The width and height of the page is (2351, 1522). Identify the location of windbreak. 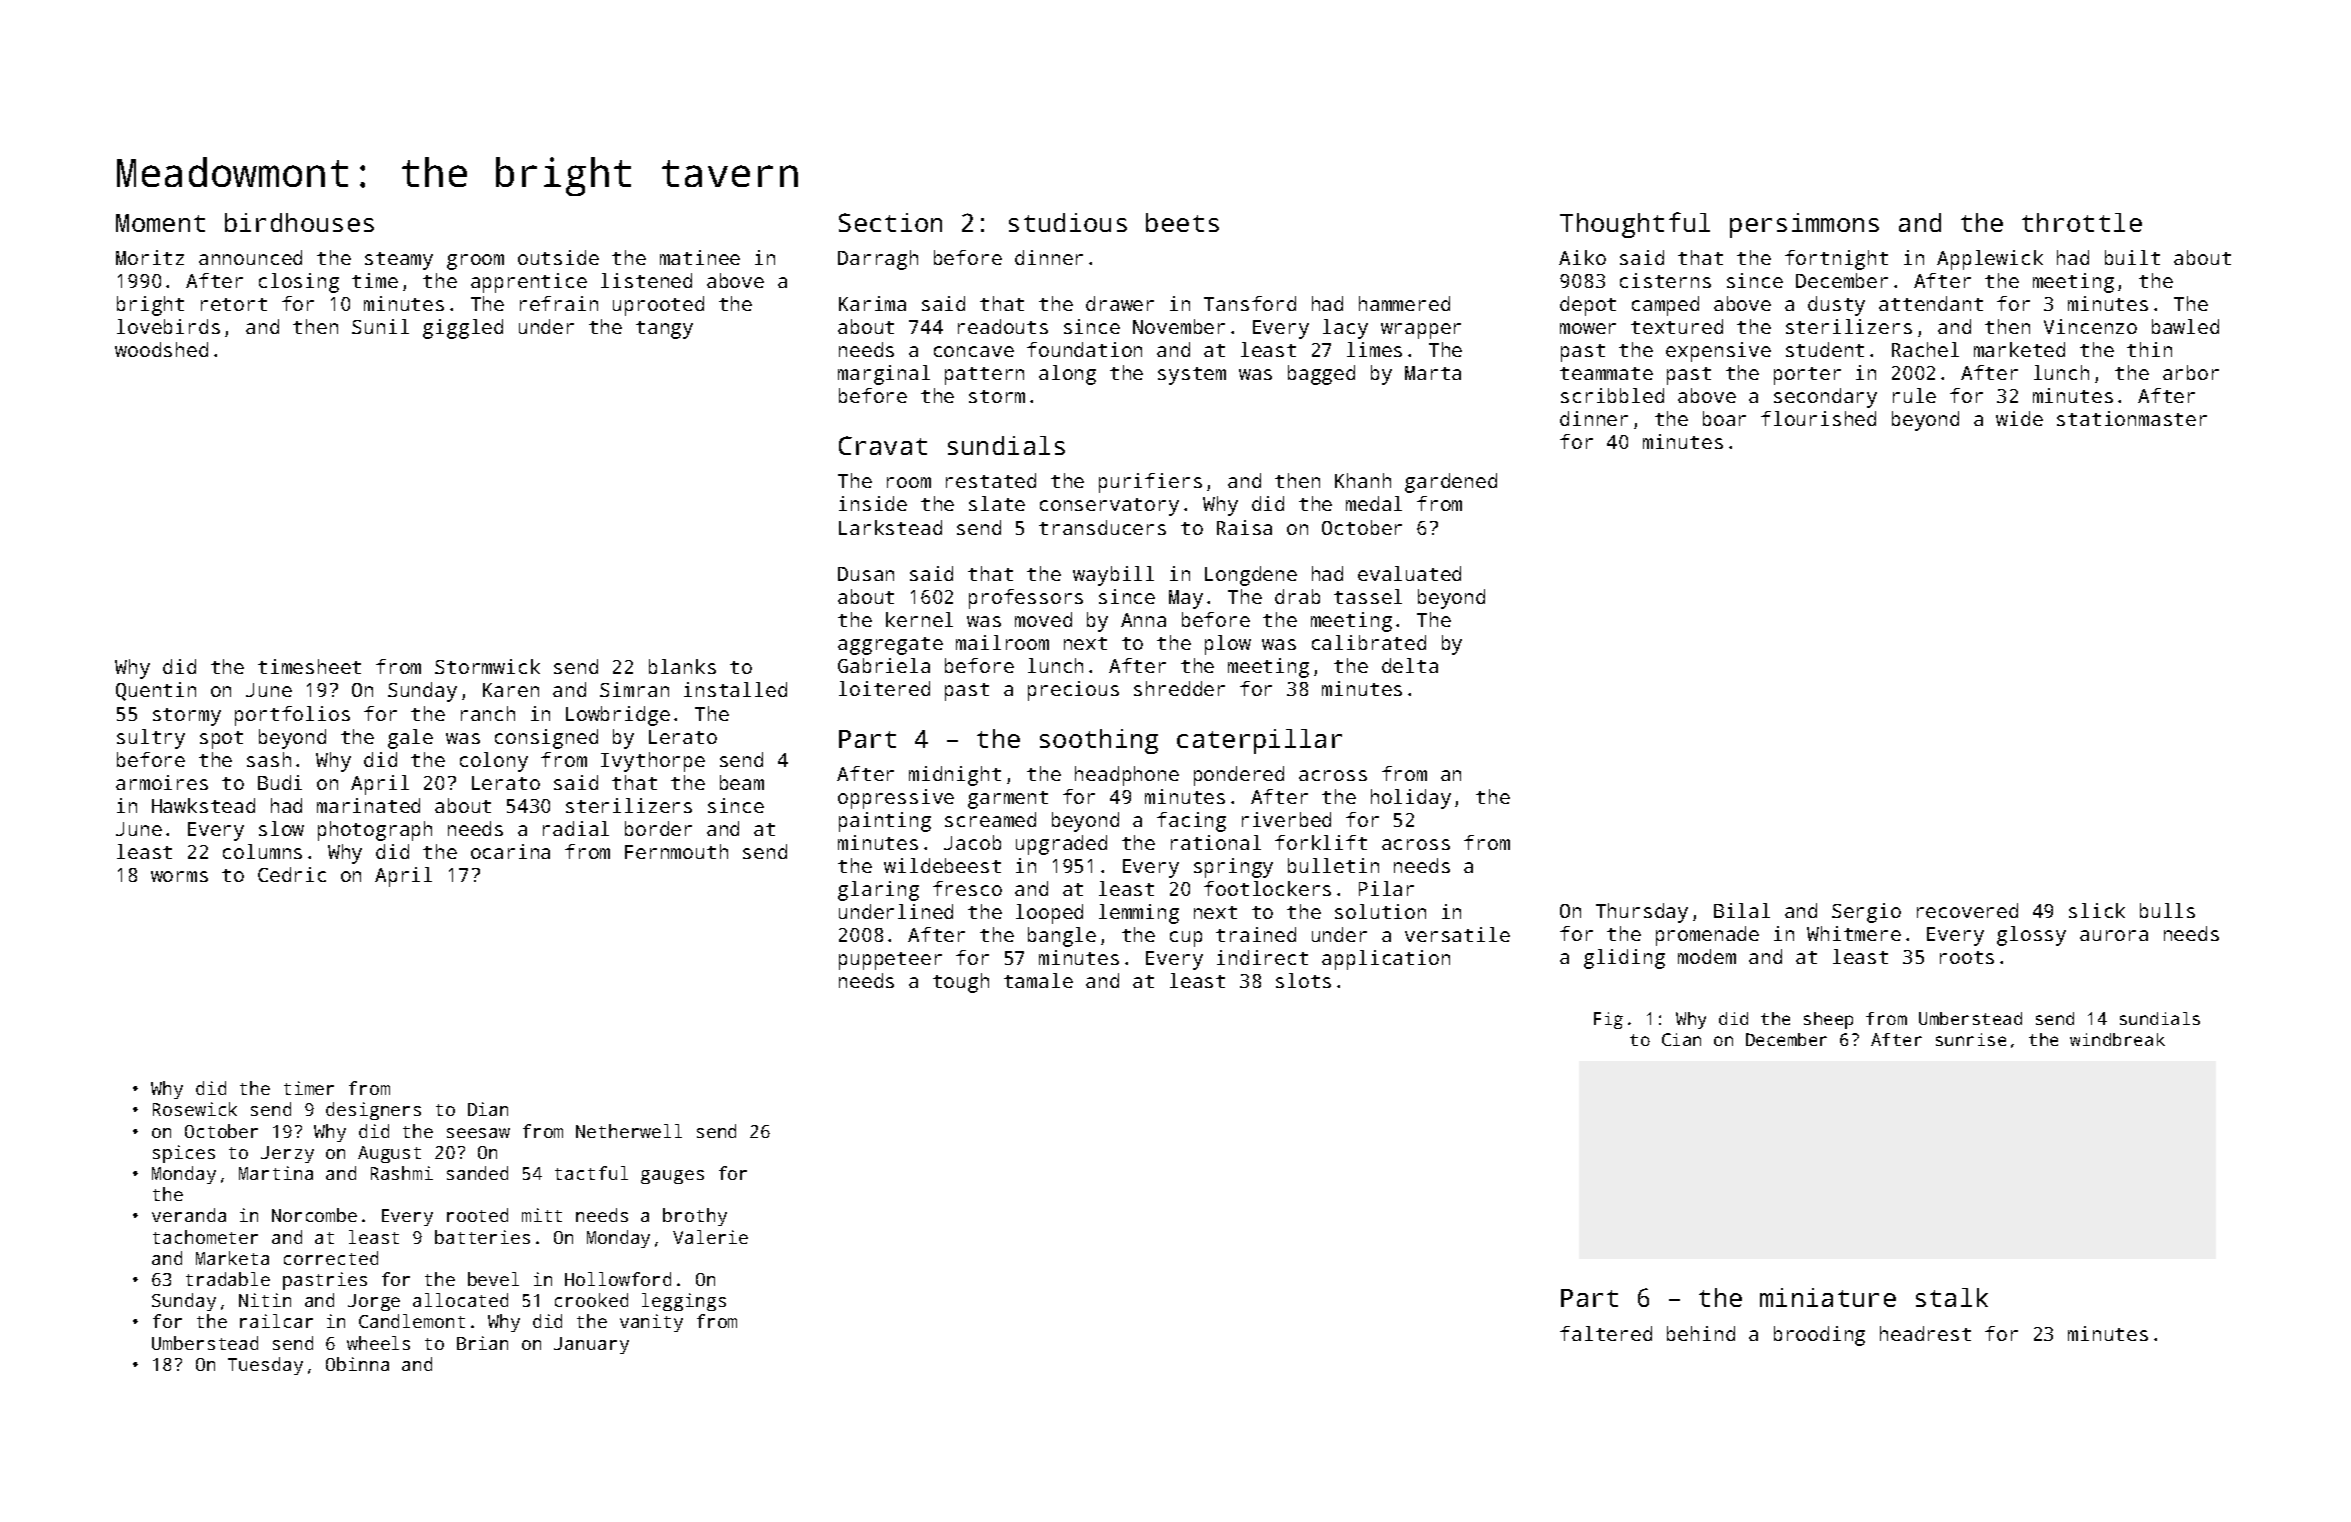
(2117, 1039).
